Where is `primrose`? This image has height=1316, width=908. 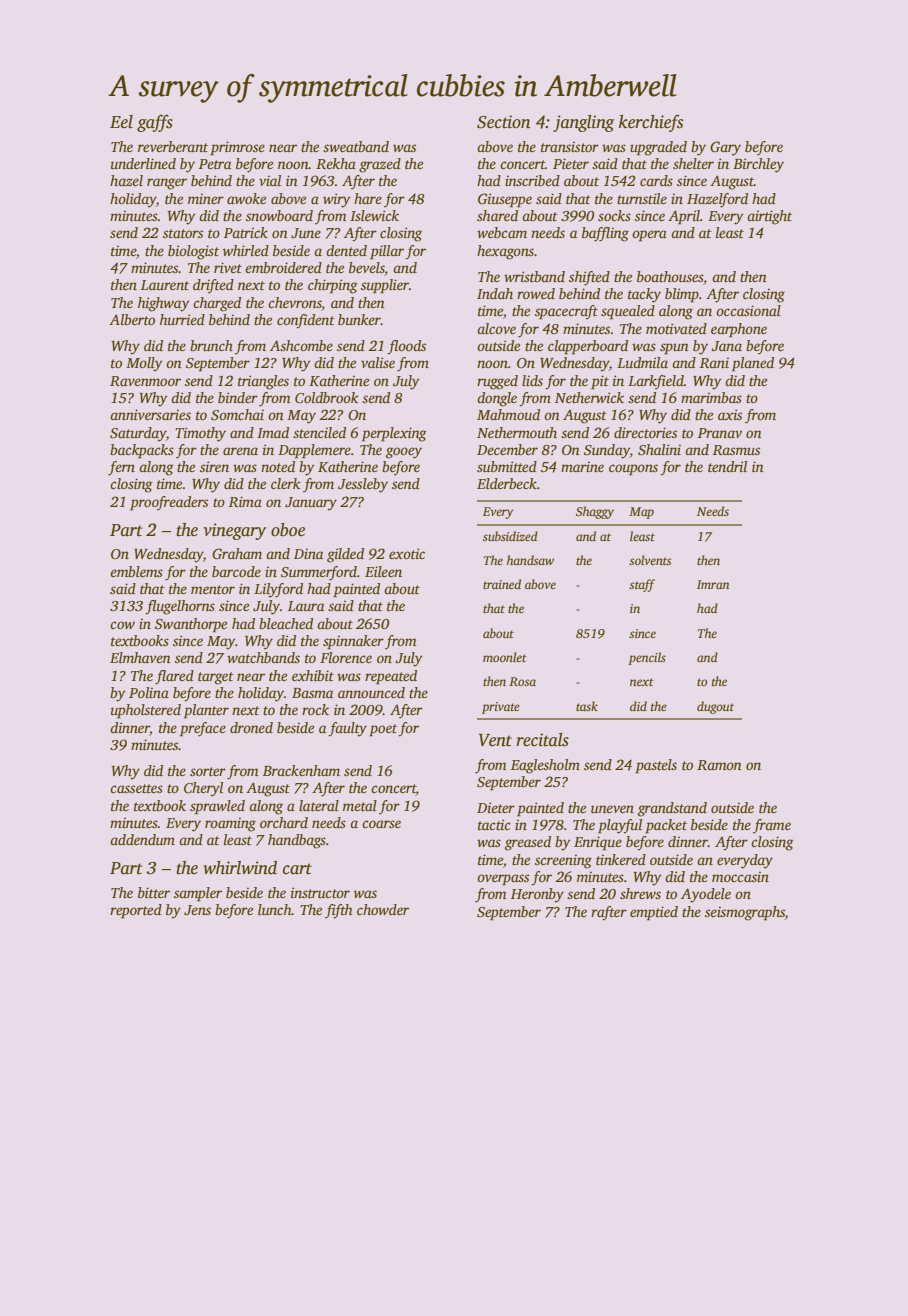
primrose is located at coordinates (237, 148).
